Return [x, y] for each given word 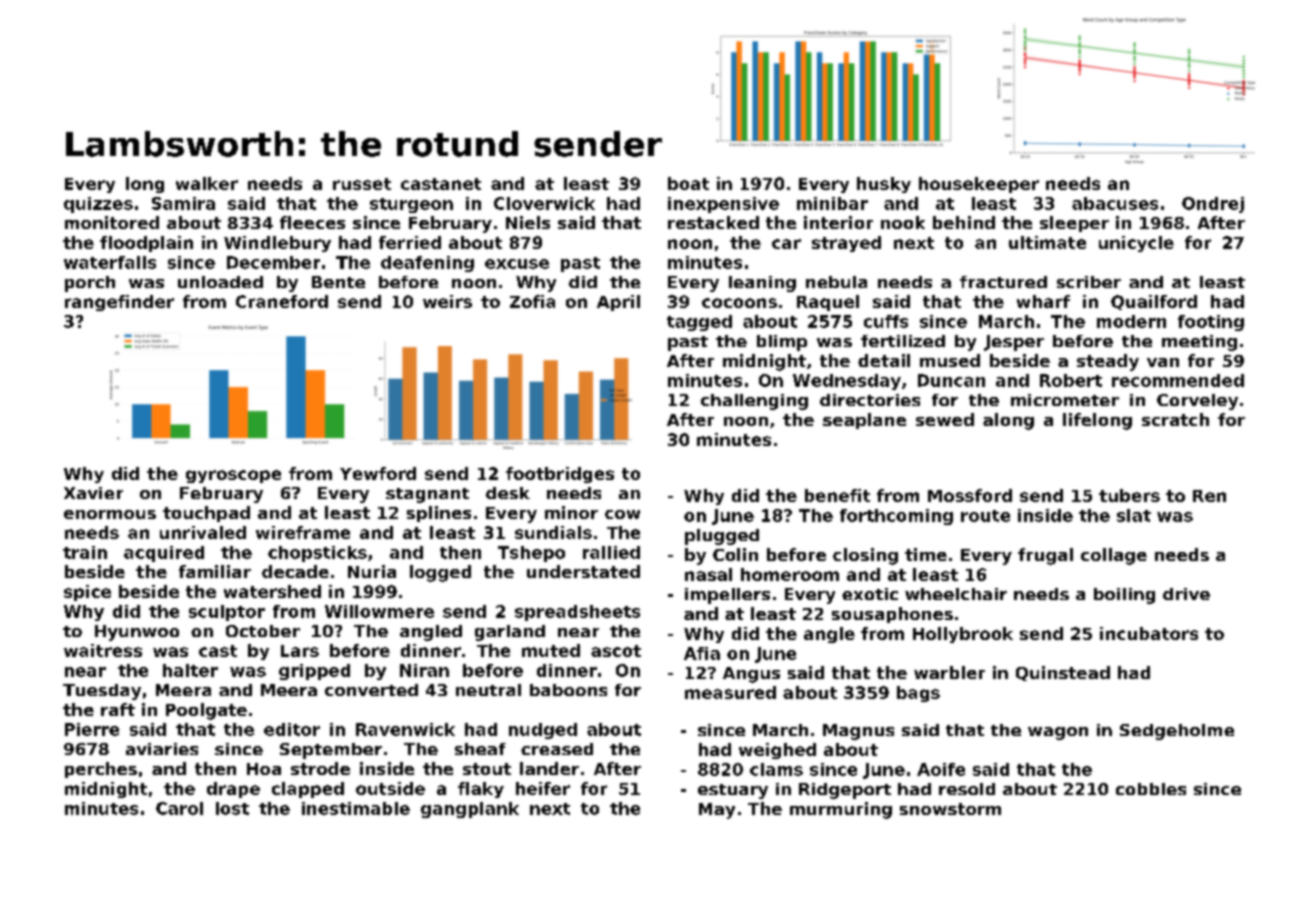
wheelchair [956, 594]
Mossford [970, 495]
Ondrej [1213, 205]
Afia [702, 653]
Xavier [93, 493]
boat [688, 183]
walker [207, 183]
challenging [754, 402]
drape [233, 790]
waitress [103, 650]
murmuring [841, 810]
